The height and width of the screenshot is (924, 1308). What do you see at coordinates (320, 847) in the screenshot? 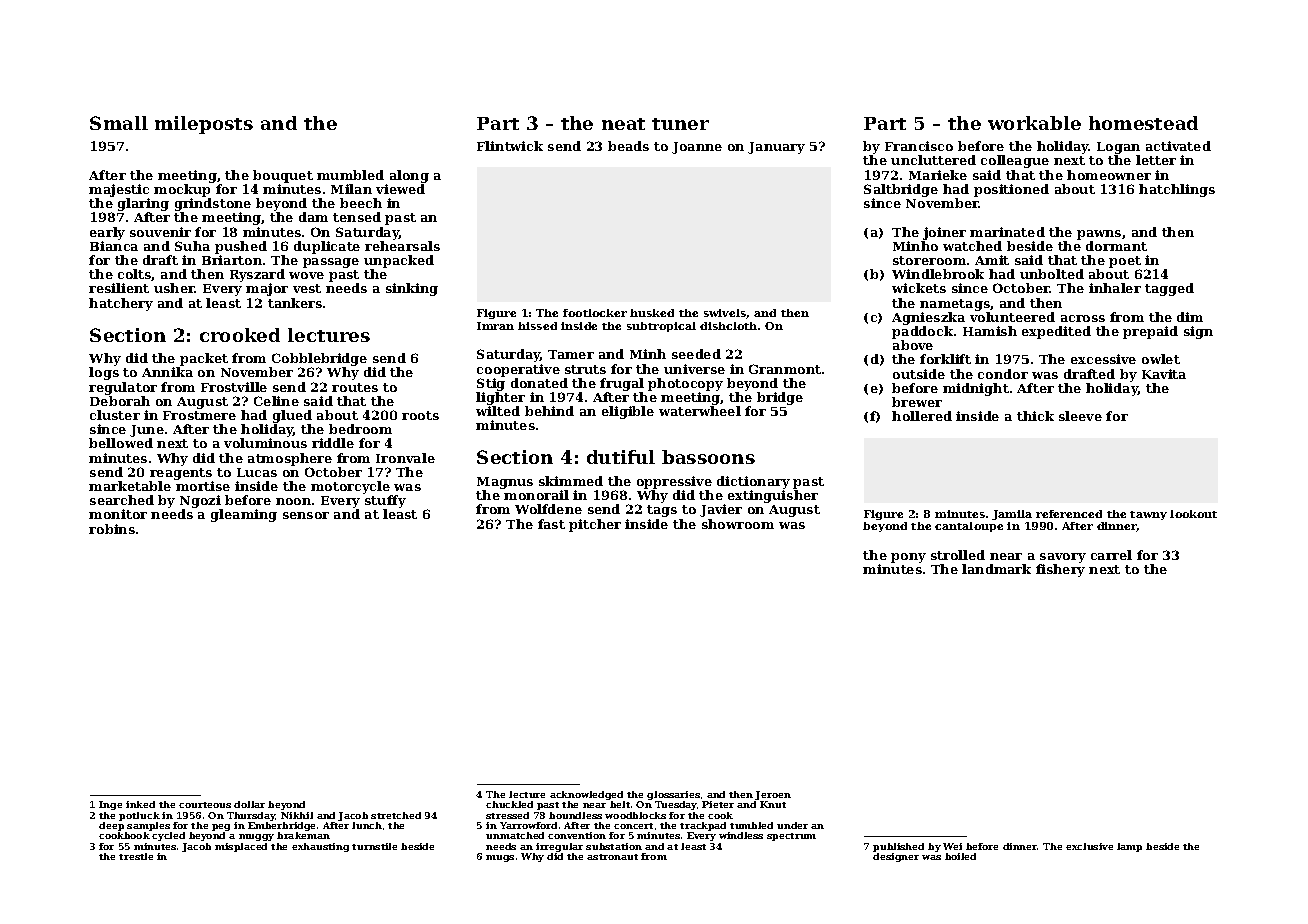
I see `exhausting` at bounding box center [320, 847].
